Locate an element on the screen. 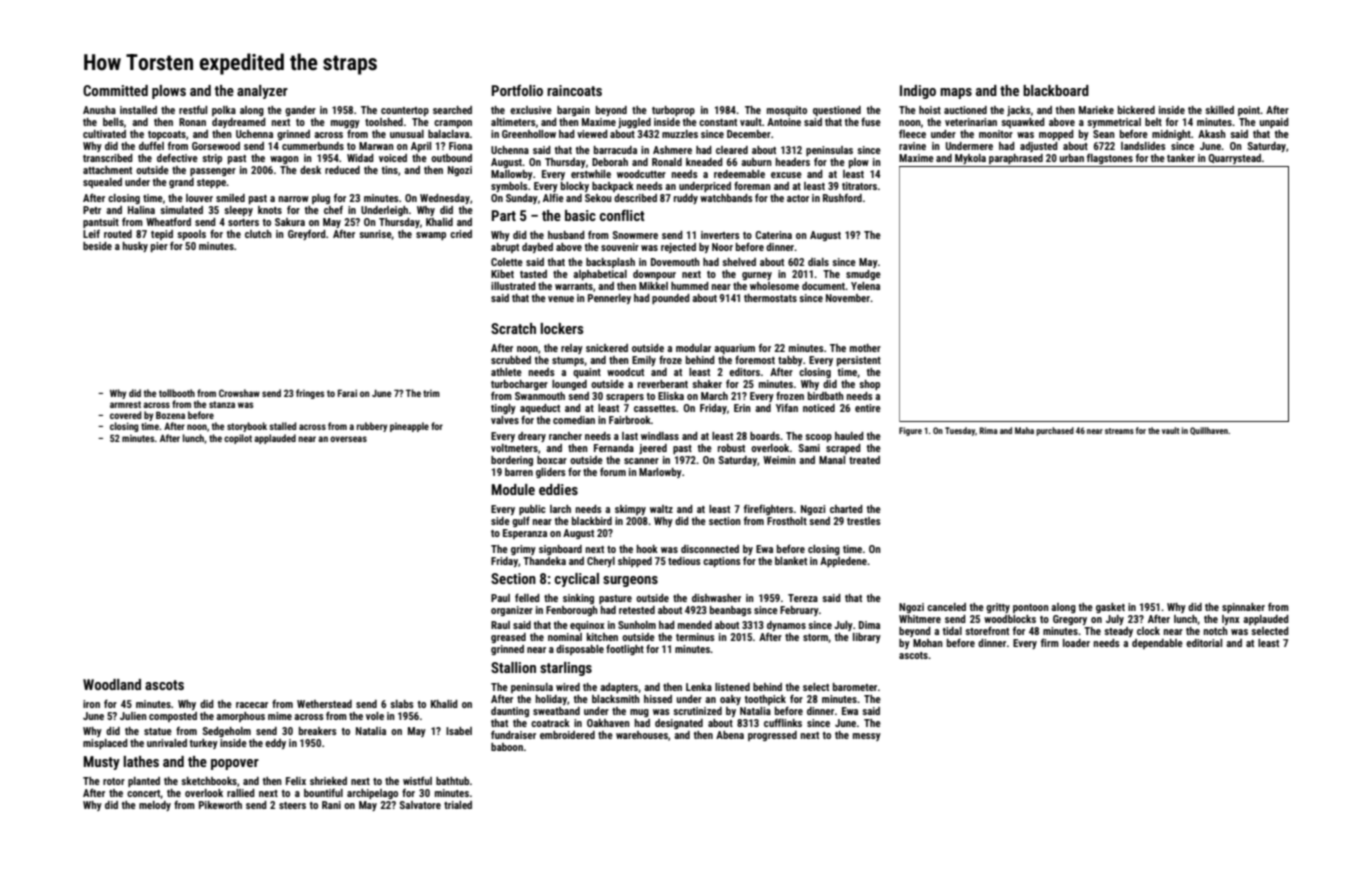 This screenshot has height=887, width=1372. library is located at coordinates (867, 638).
